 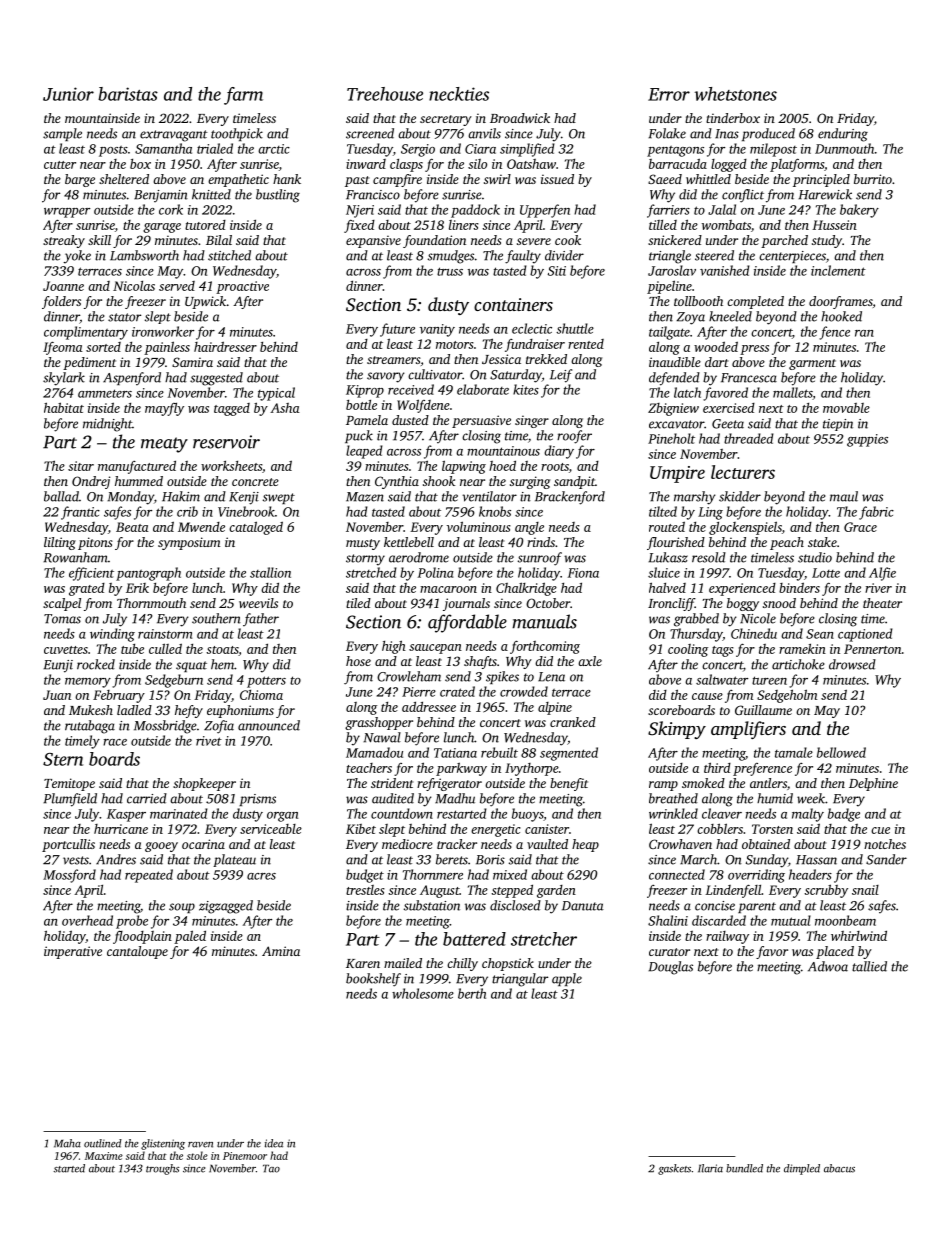 What do you see at coordinates (243, 96) in the screenshot?
I see `farm` at bounding box center [243, 96].
